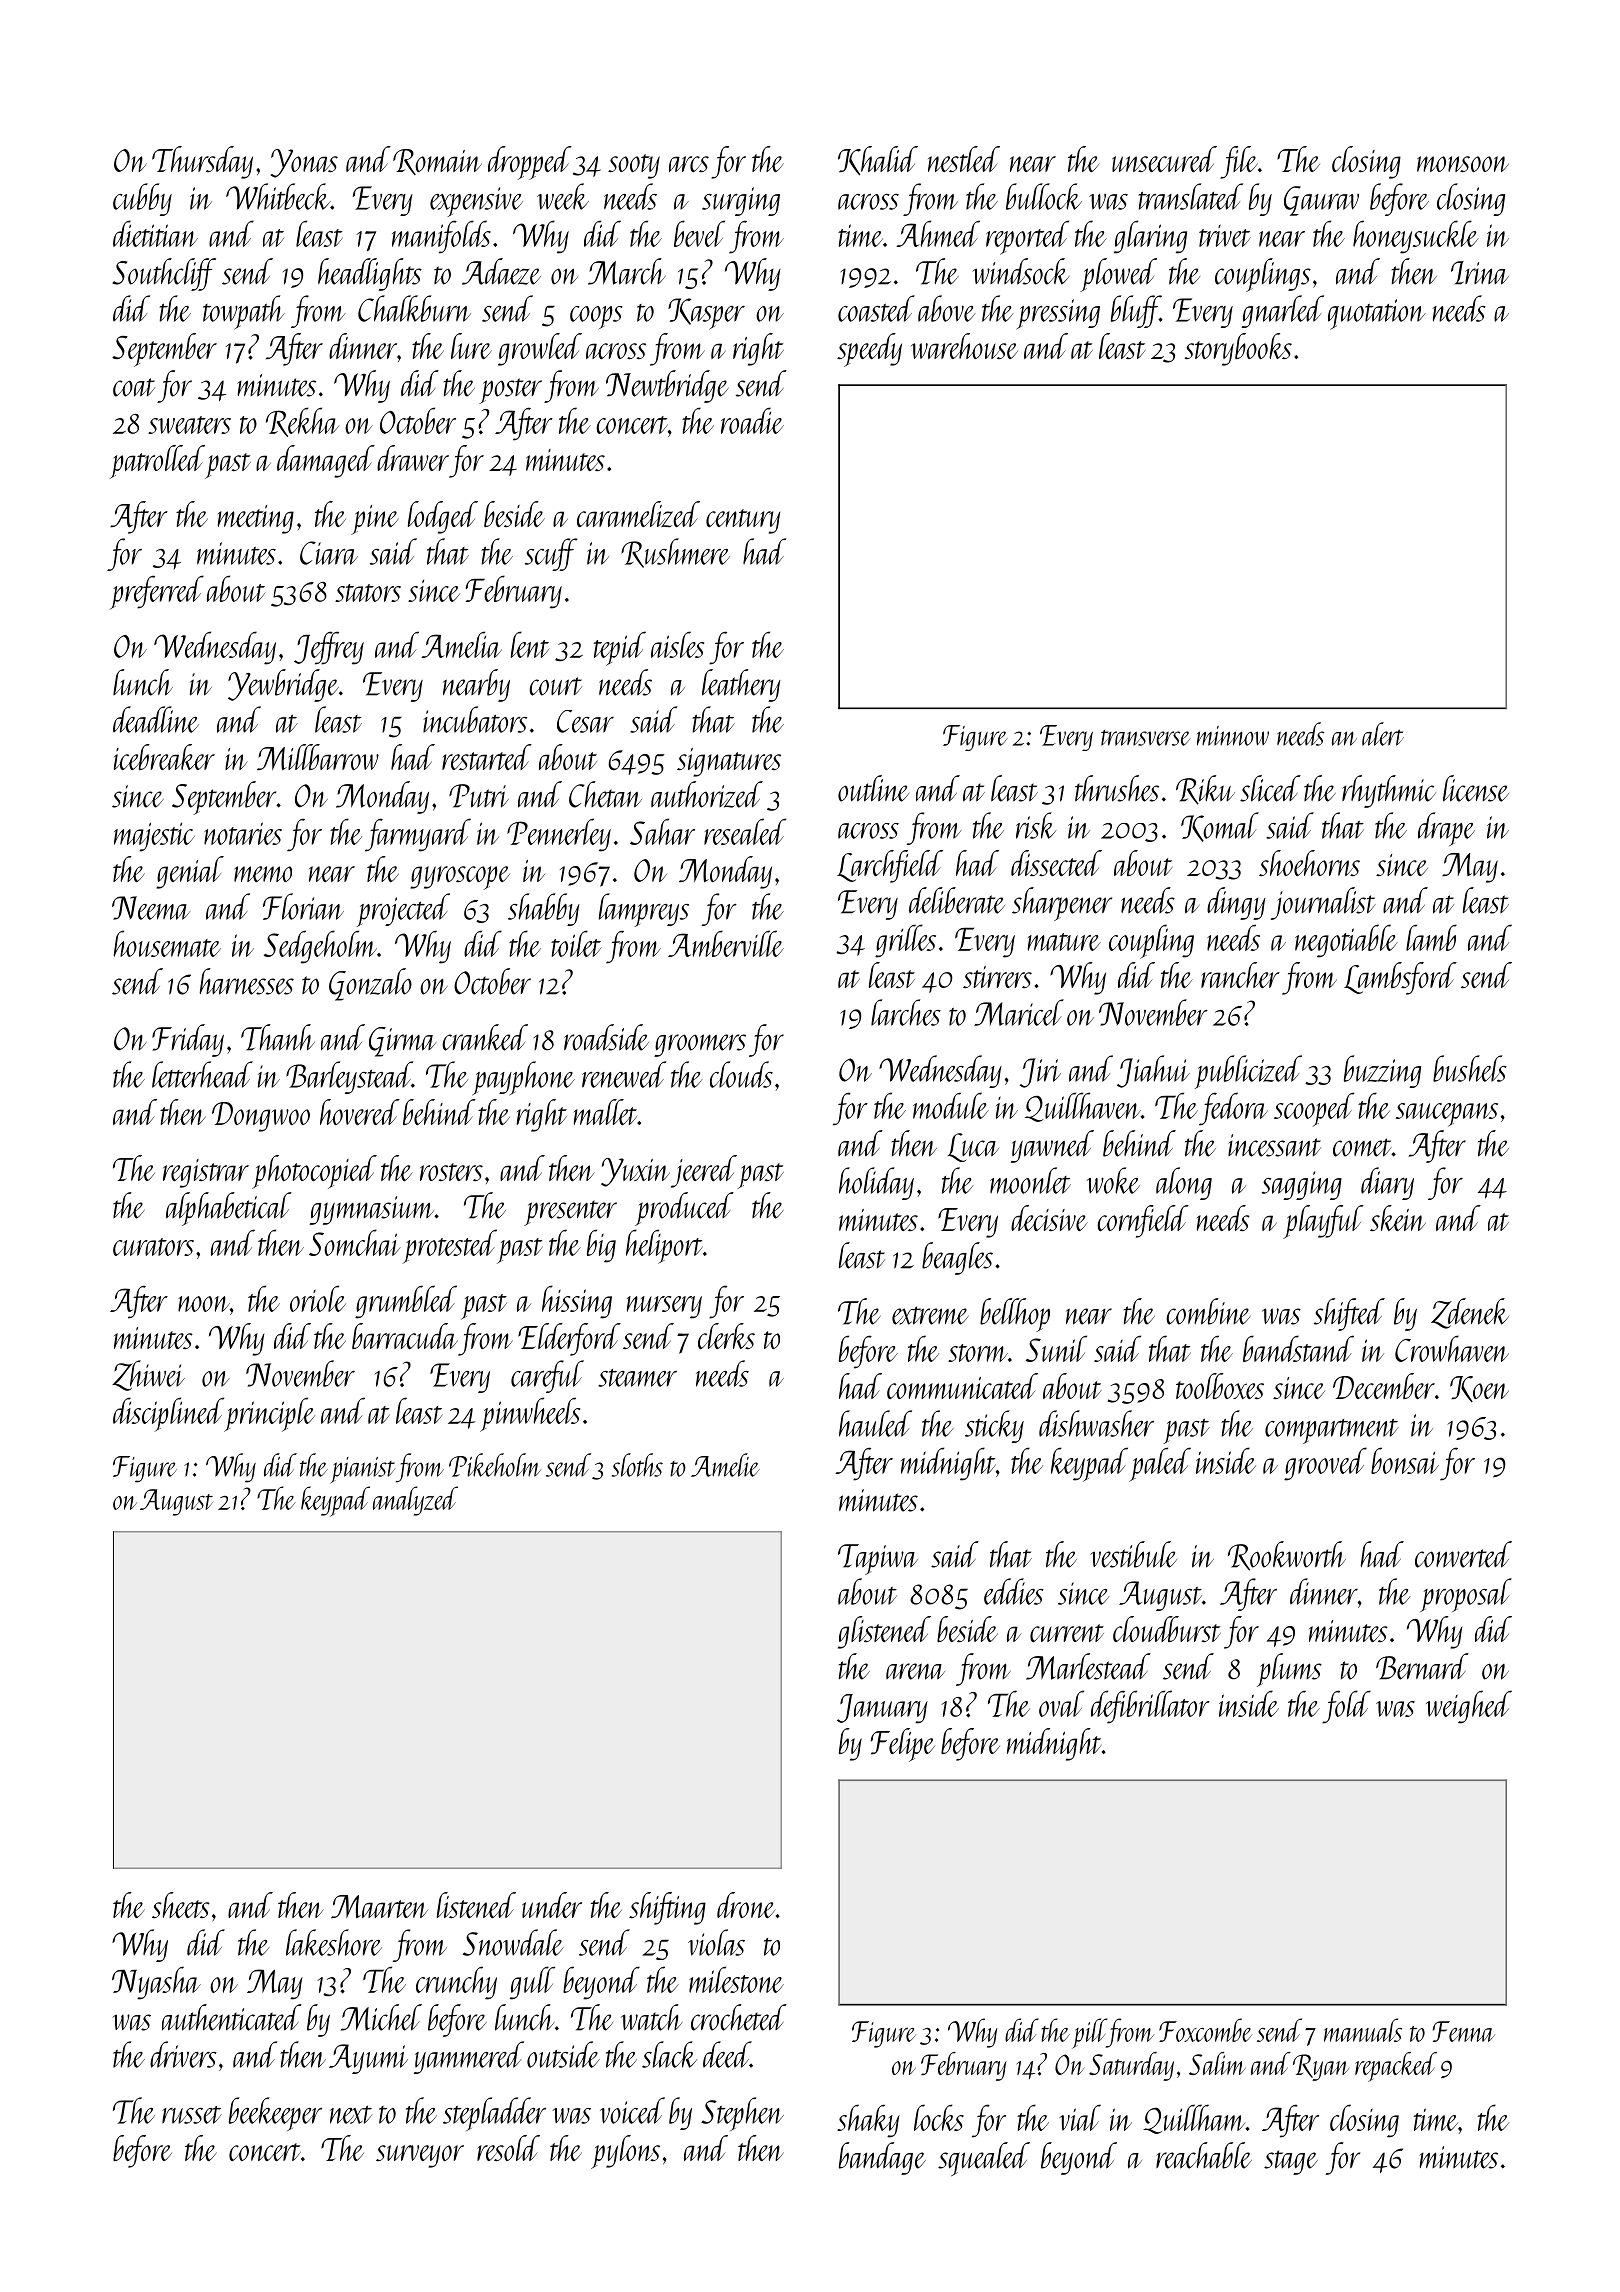 This document has width=1620, height=2292. I want to click on arena, so click(915, 1671).
